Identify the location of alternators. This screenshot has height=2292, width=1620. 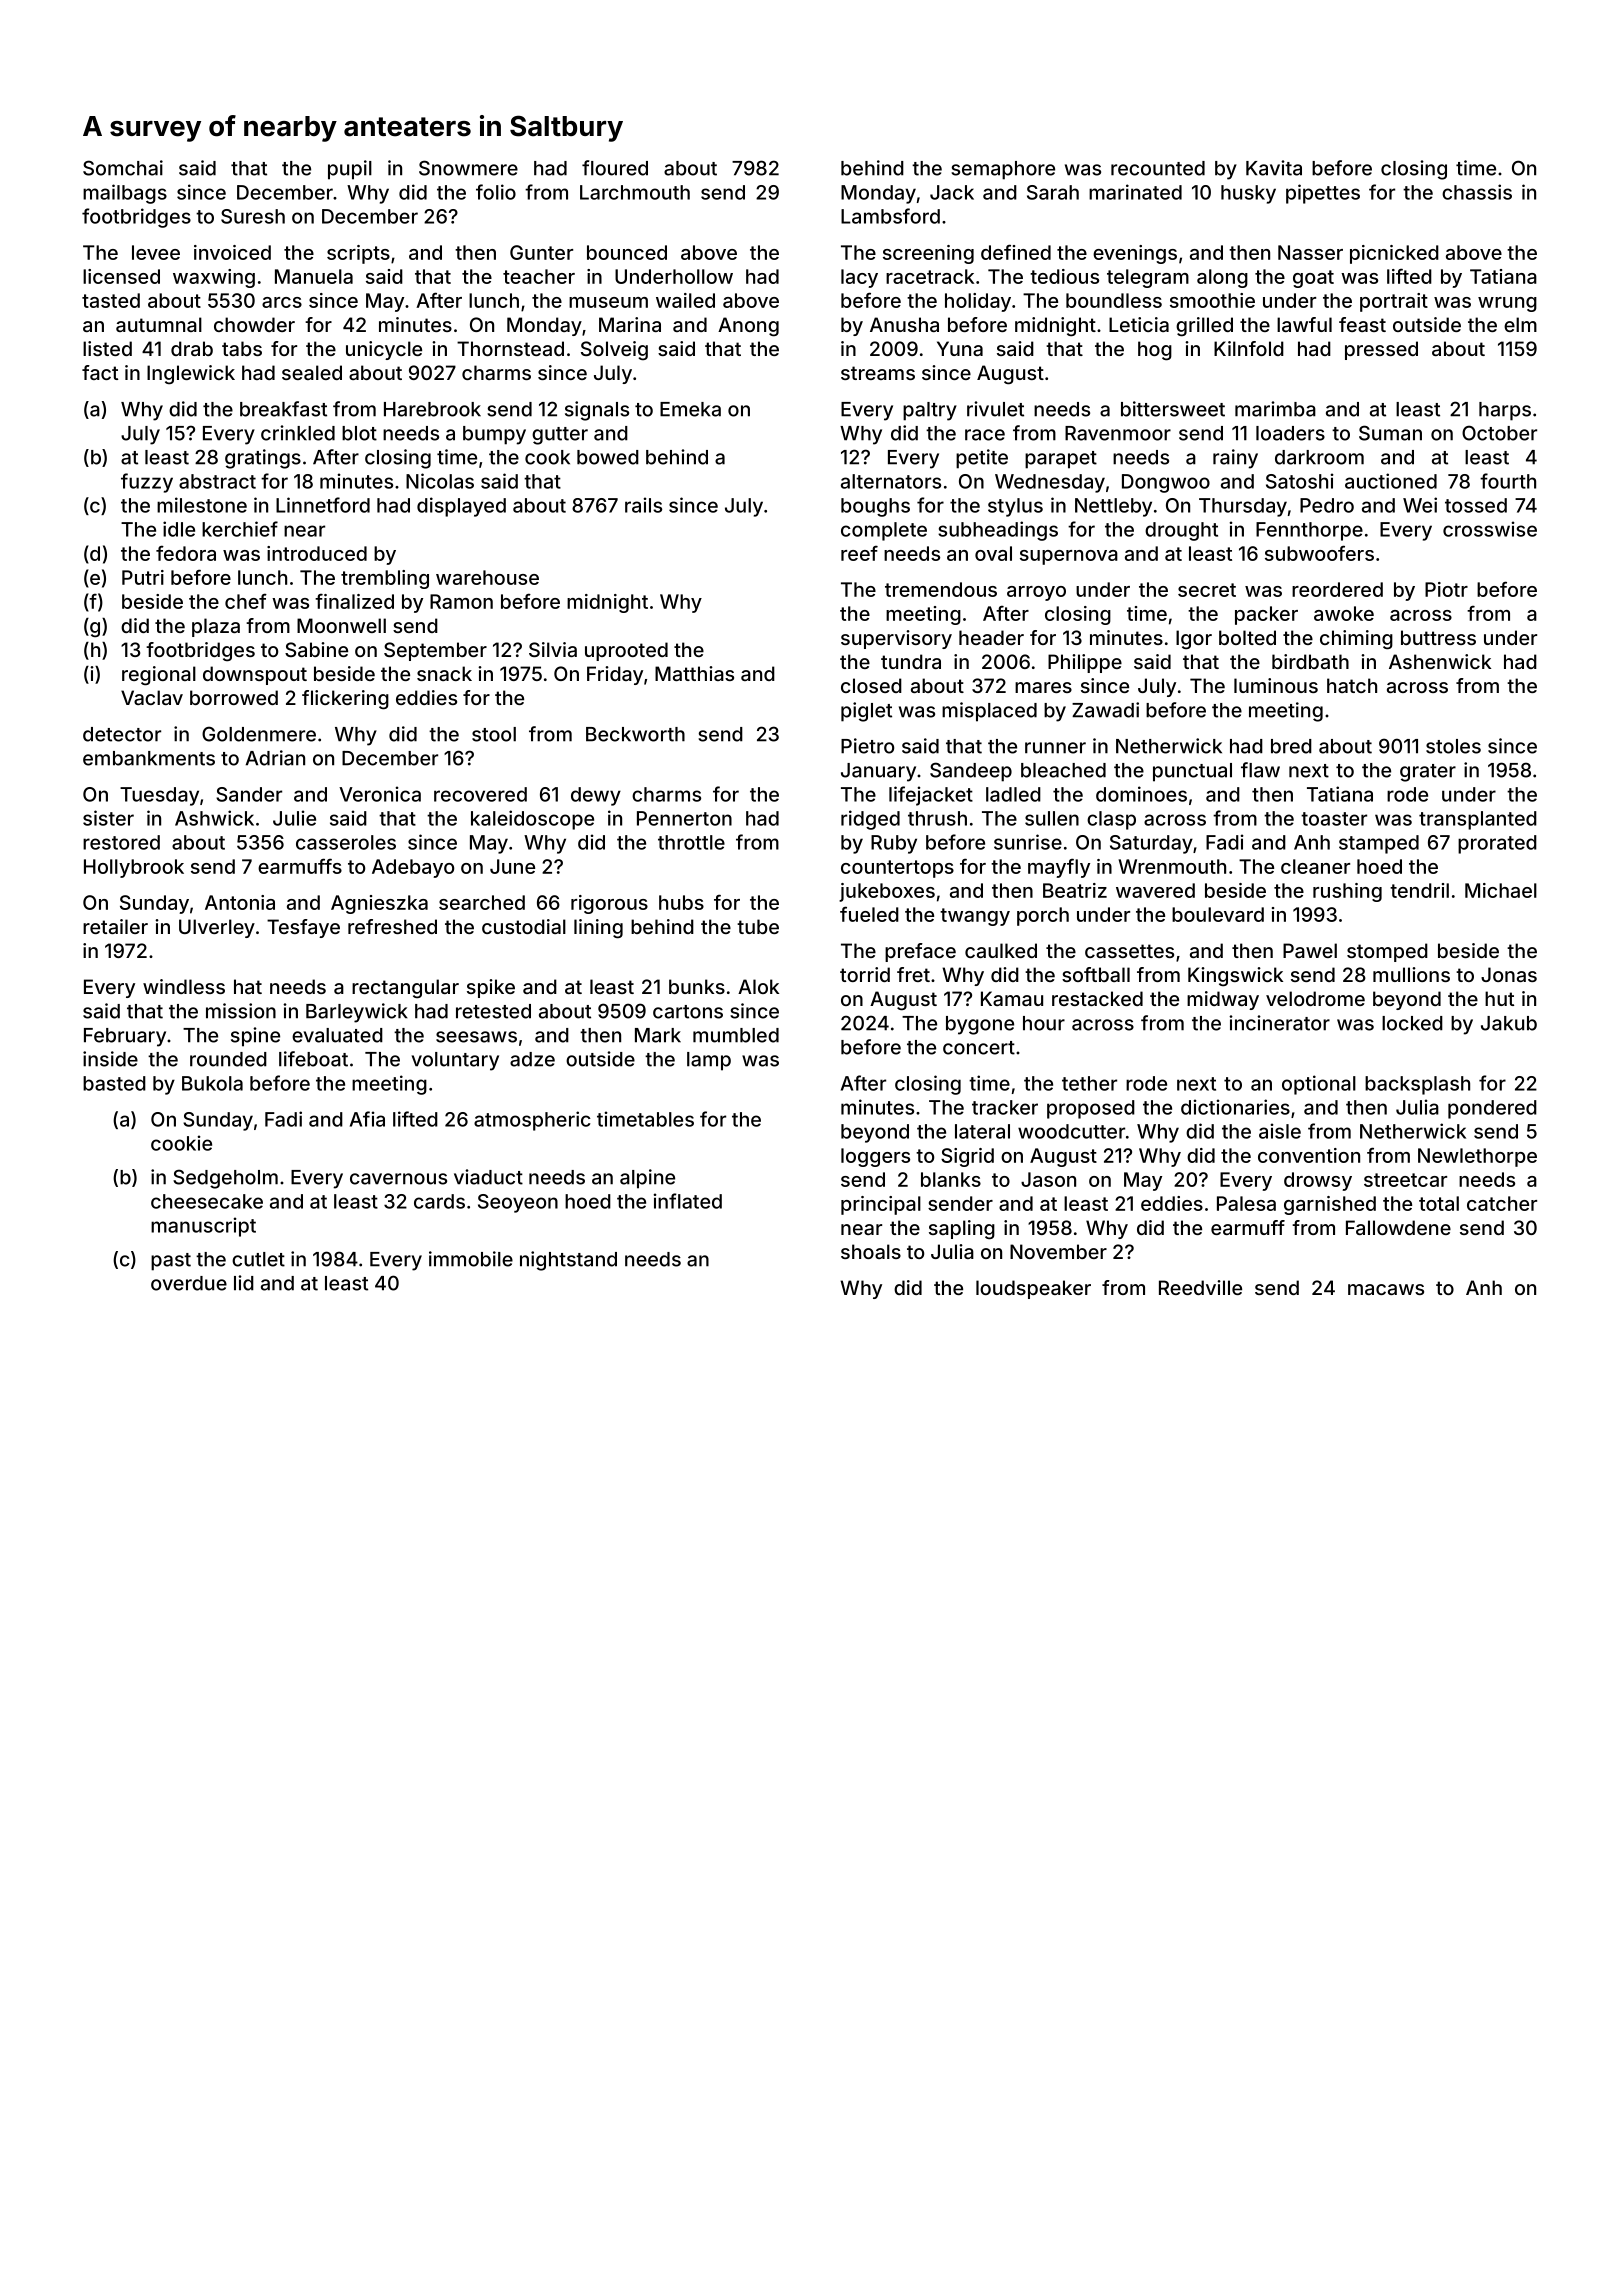
(891, 481).
